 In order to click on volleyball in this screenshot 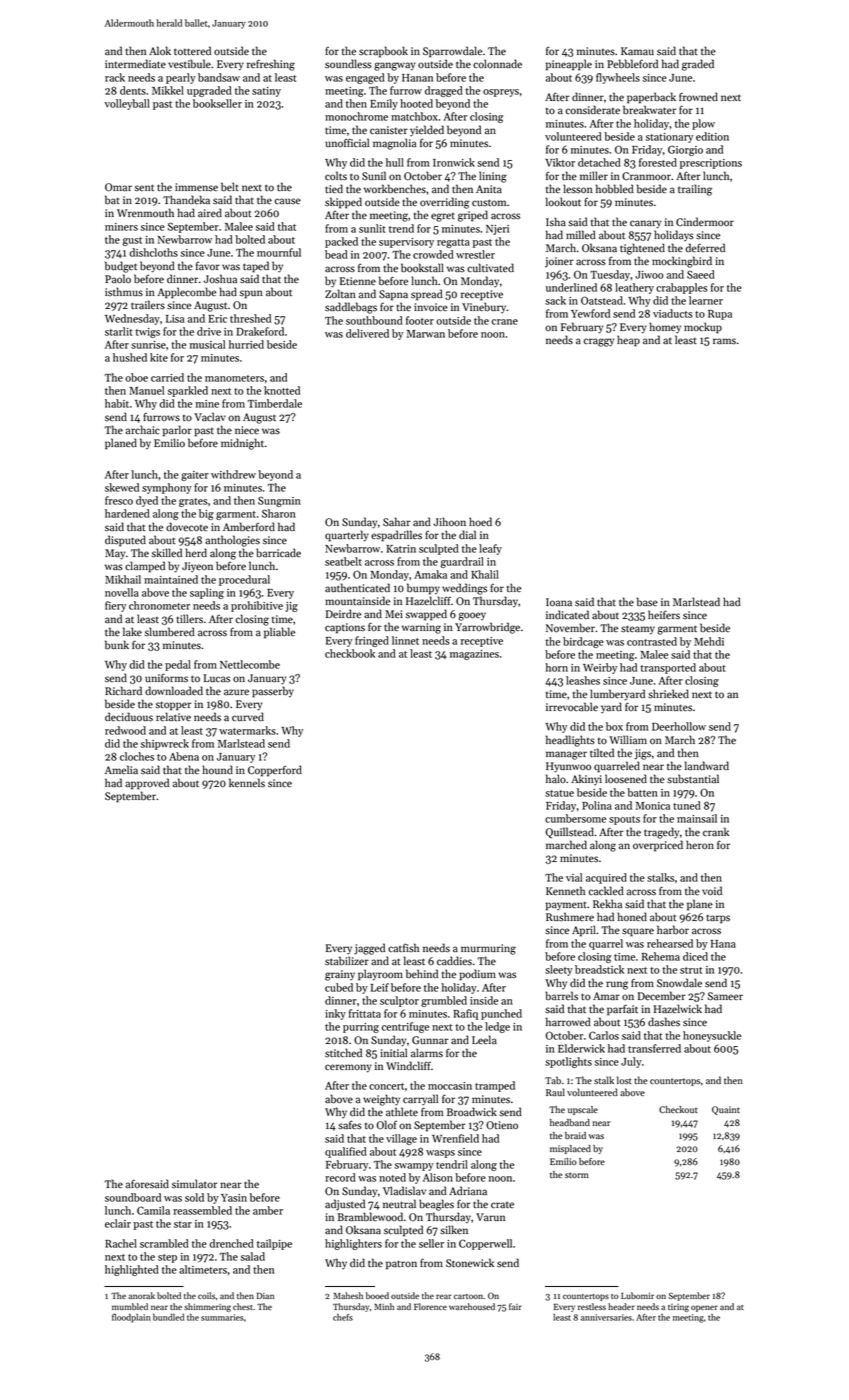, I will do `click(127, 104)`.
